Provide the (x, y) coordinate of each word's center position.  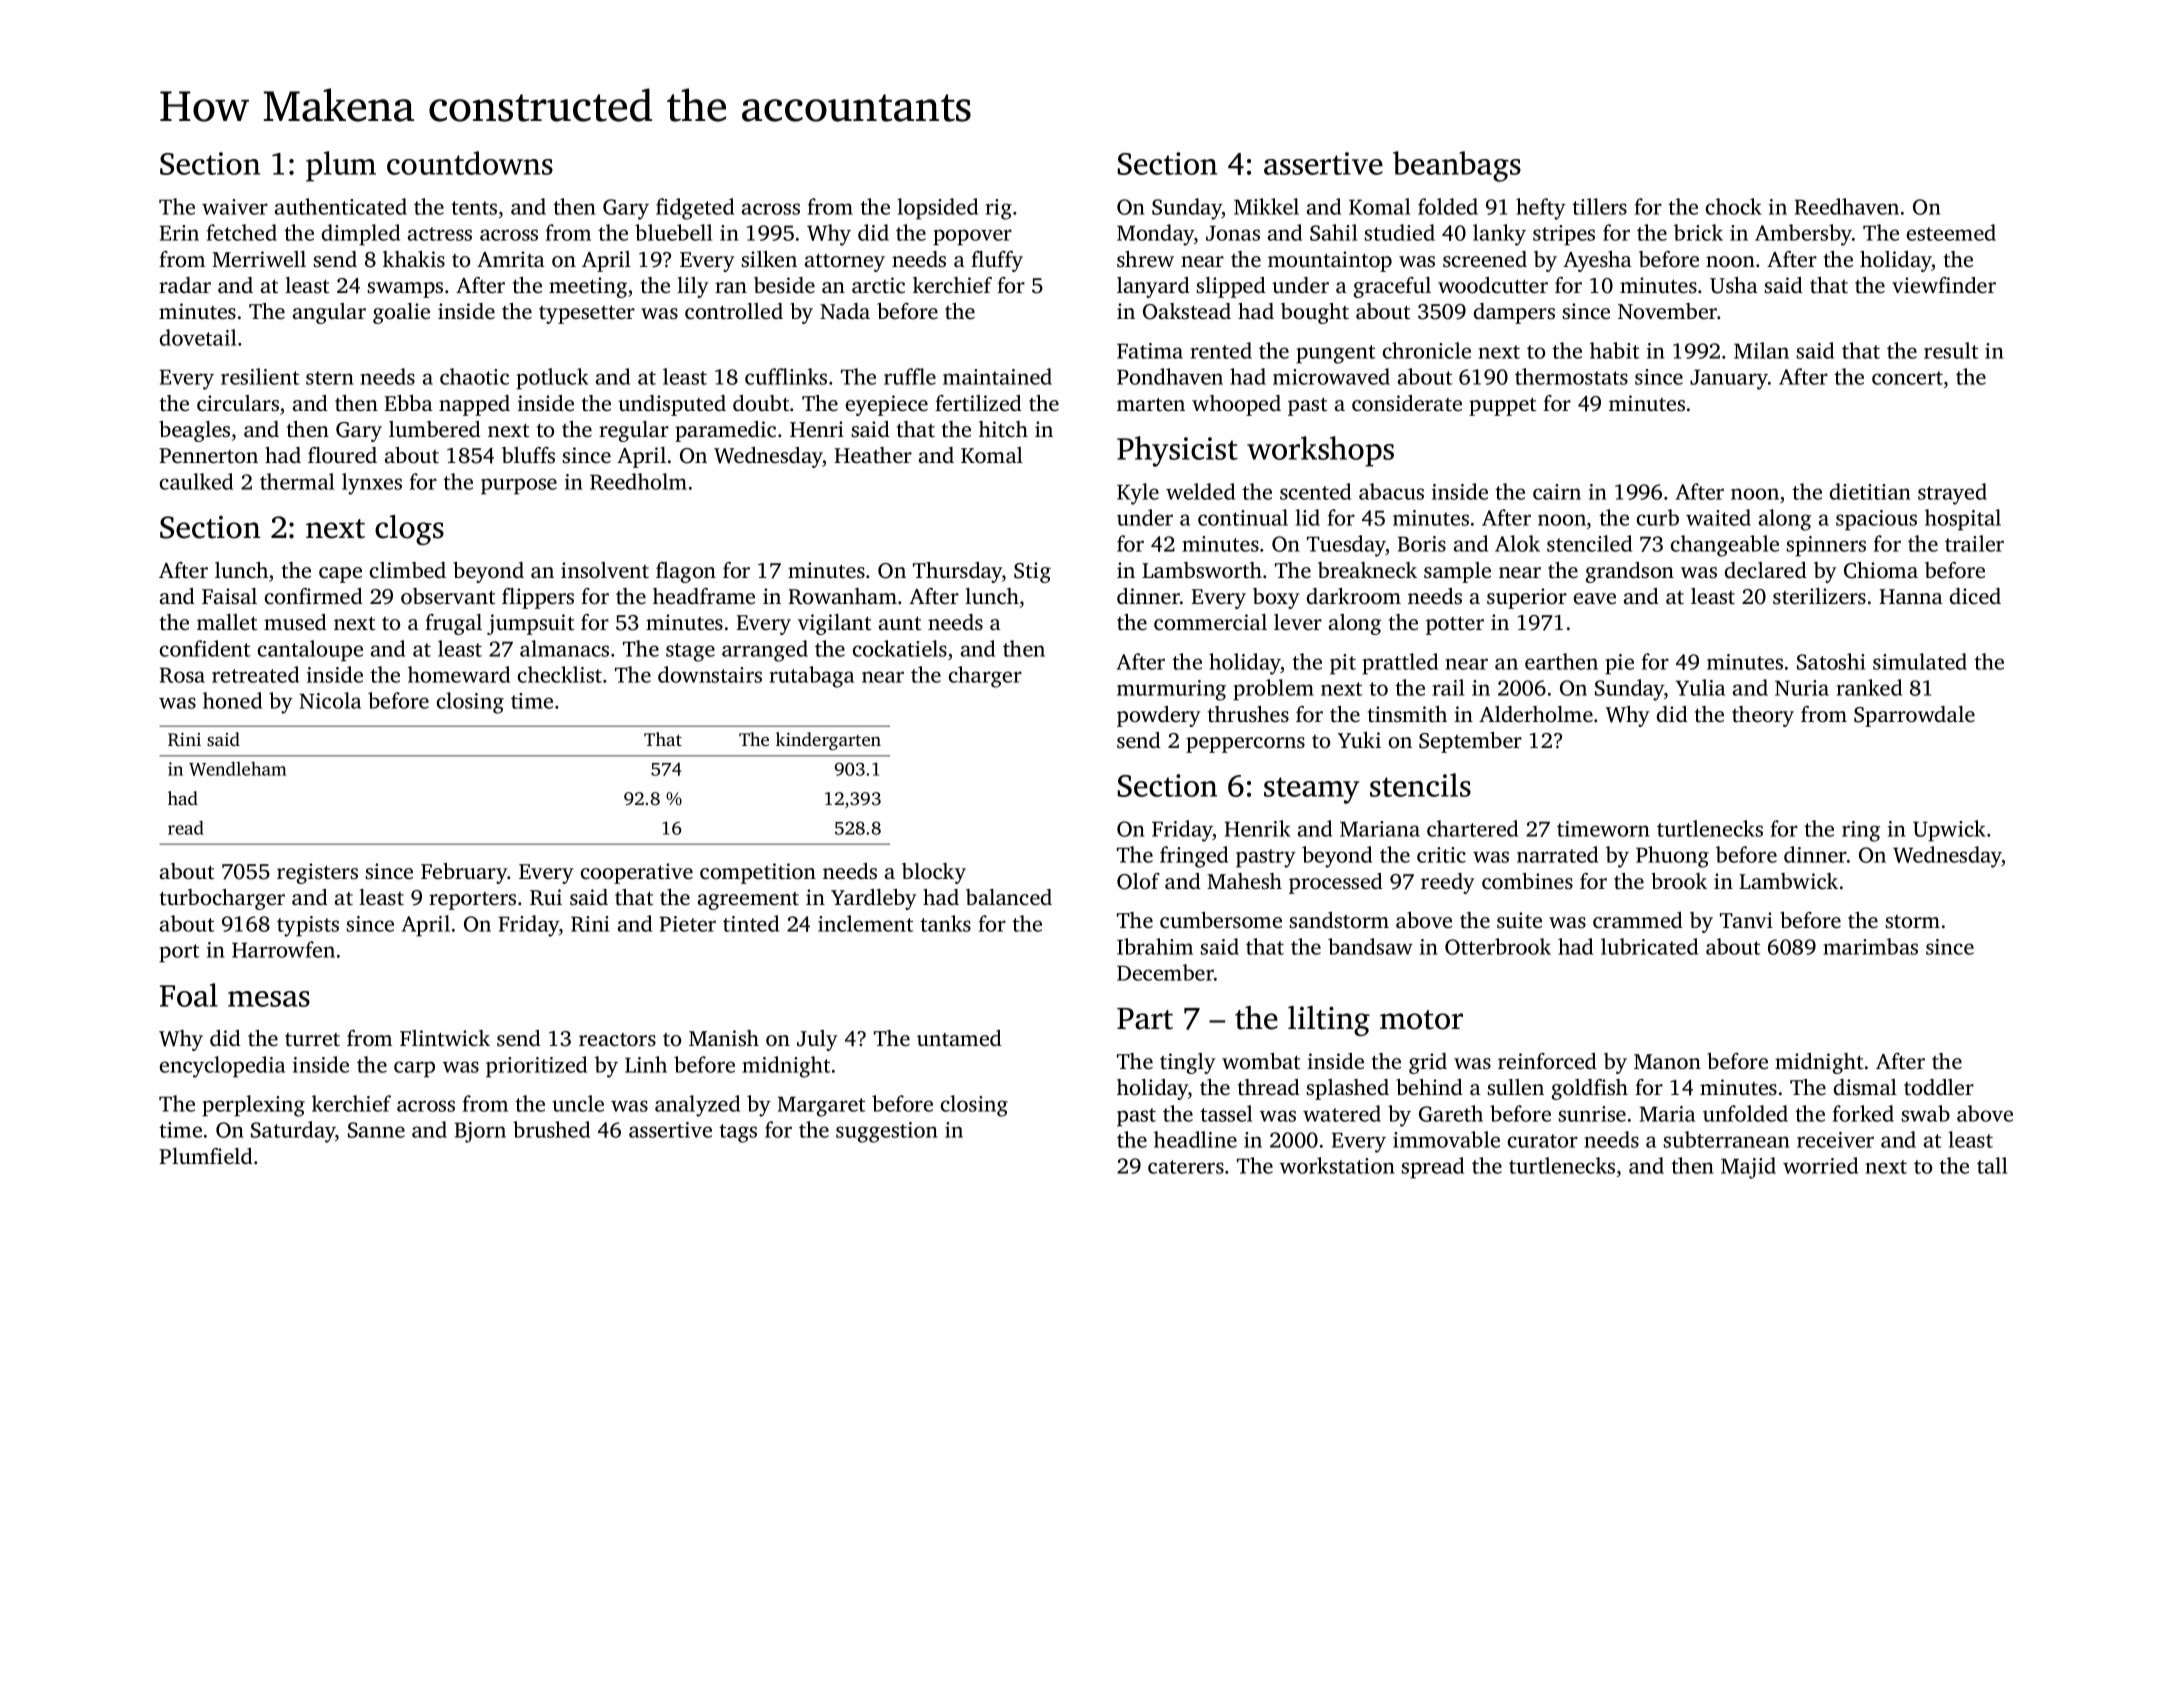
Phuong (1672, 857)
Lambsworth (1202, 570)
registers (317, 873)
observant (448, 596)
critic (1441, 855)
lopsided (937, 209)
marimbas (1870, 946)
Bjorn (480, 1132)
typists (308, 926)
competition (758, 873)
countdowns (470, 163)
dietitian (1870, 491)
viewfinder (1944, 285)
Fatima (1150, 351)
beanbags (1457, 166)
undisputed (672, 405)
